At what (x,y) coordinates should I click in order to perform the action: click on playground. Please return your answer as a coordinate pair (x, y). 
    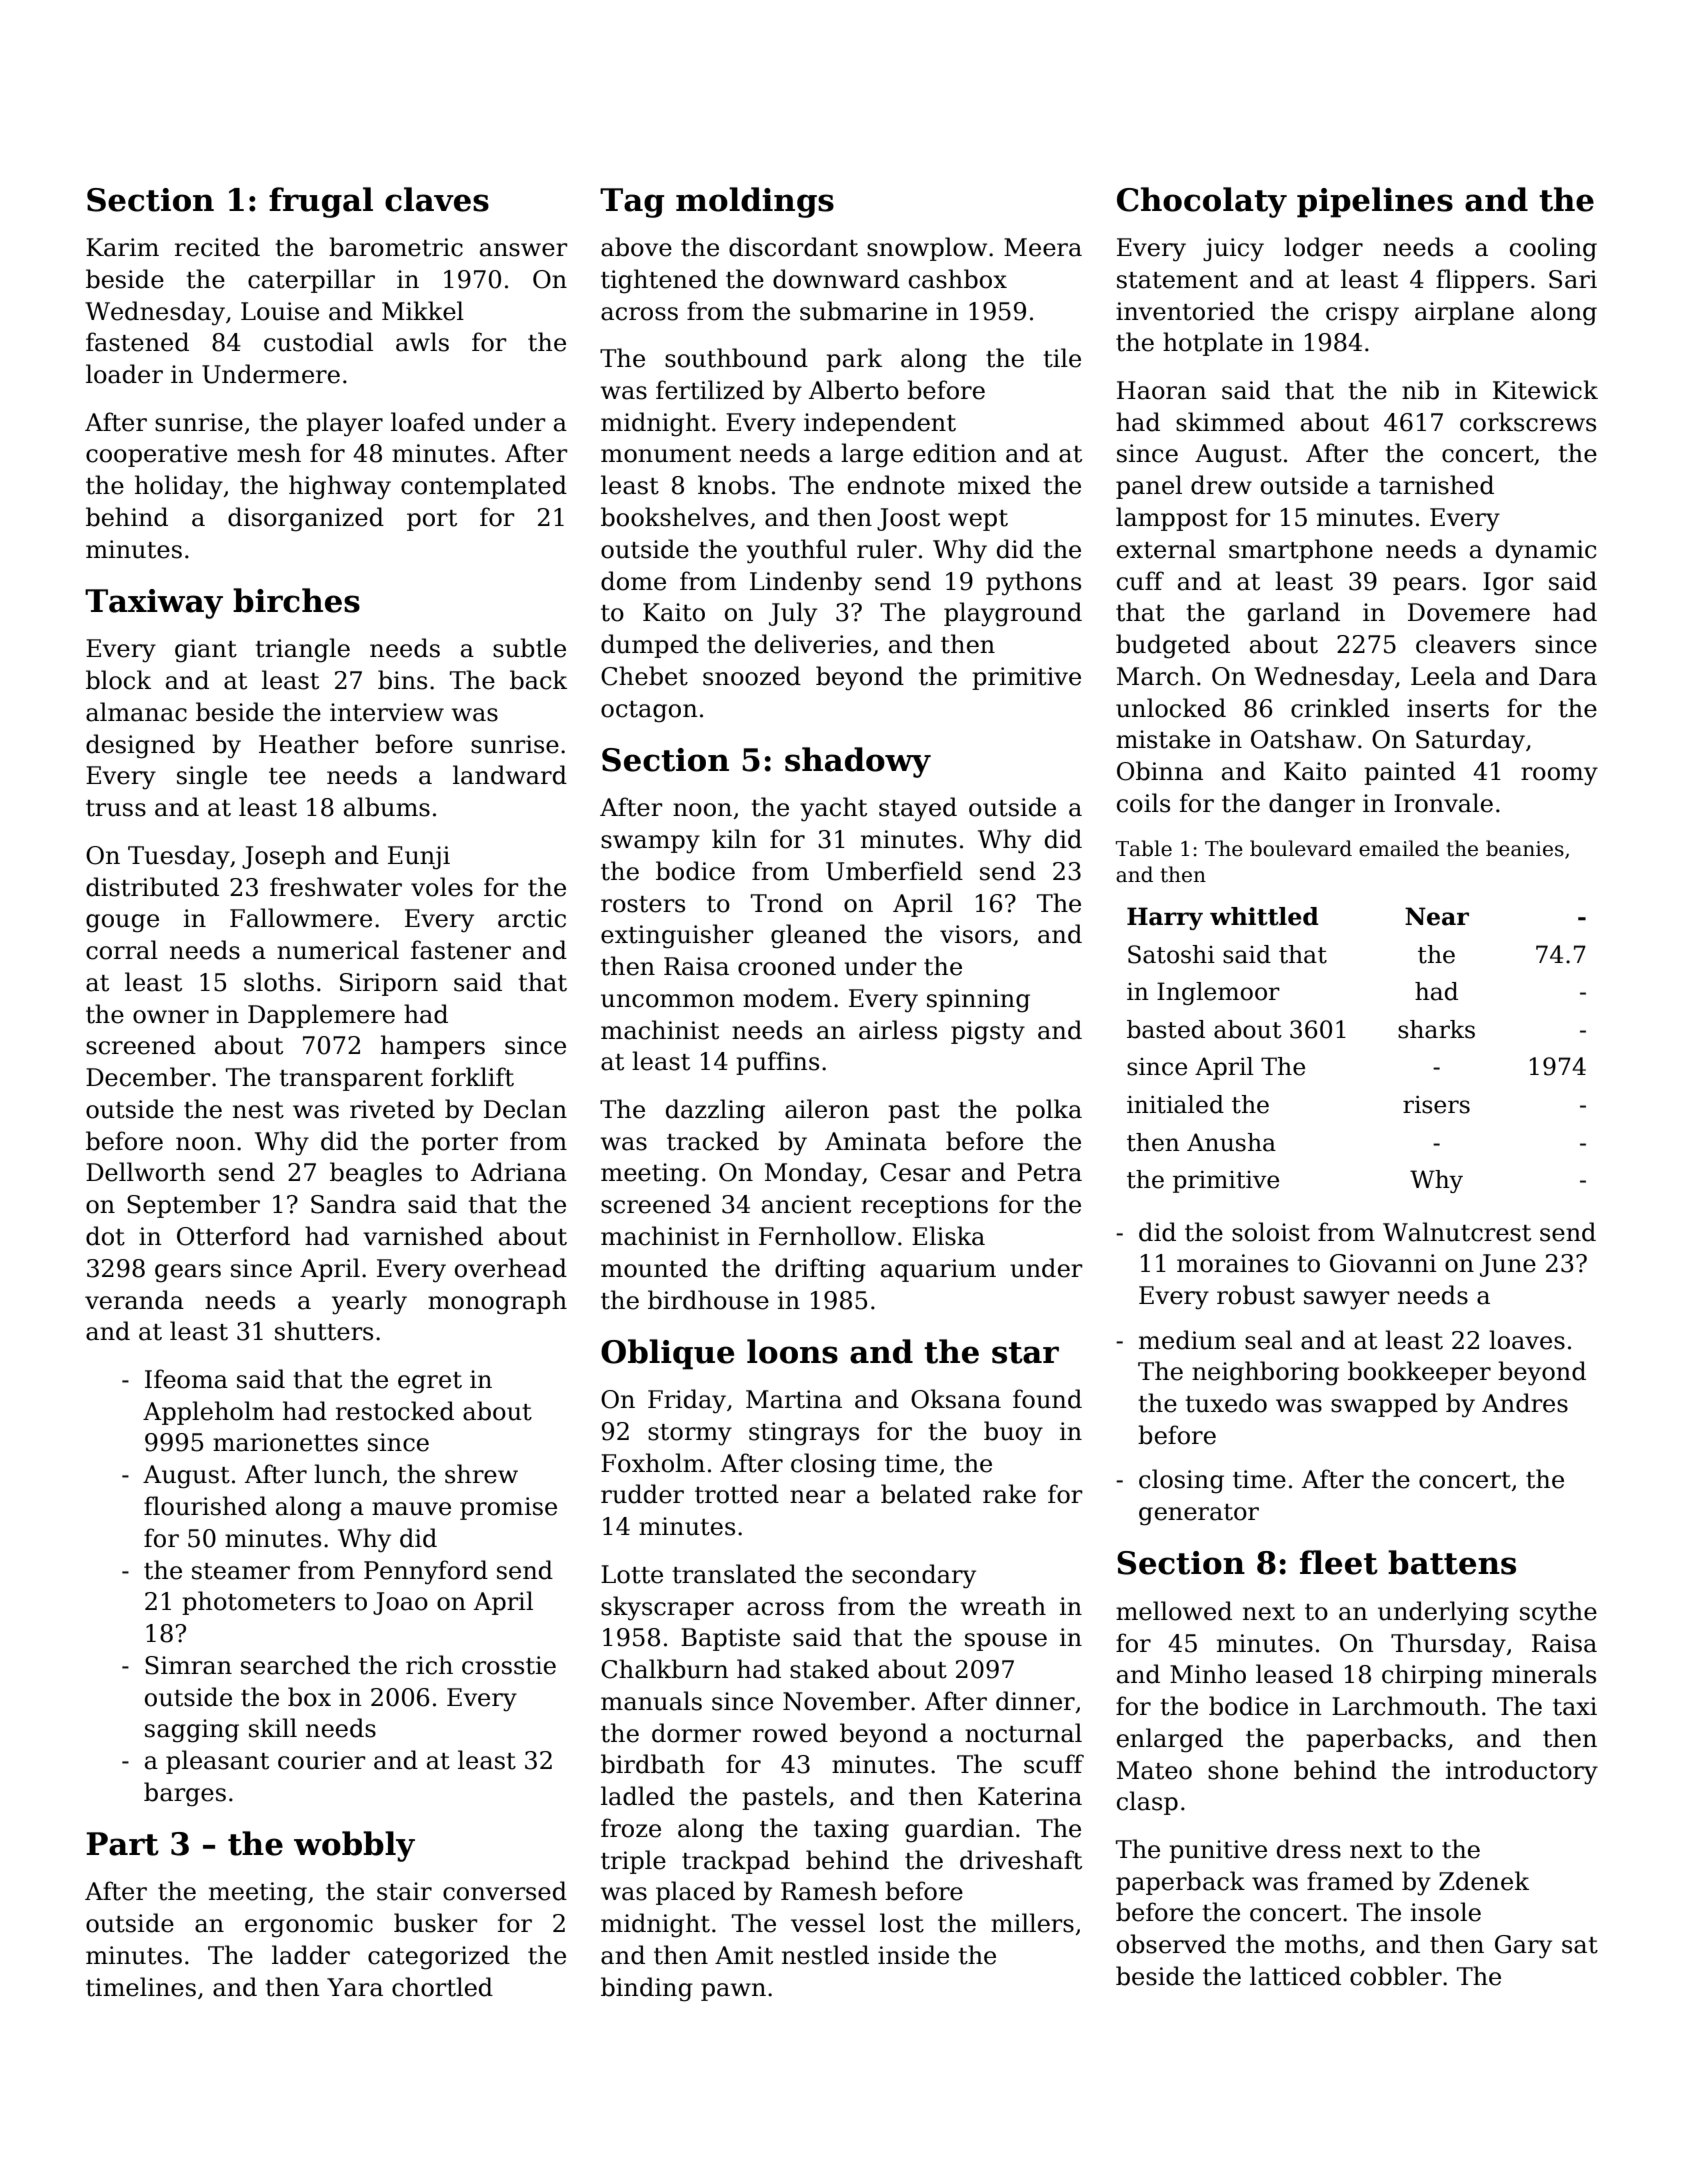
    Looking at the image, I should click on (1013, 614).
